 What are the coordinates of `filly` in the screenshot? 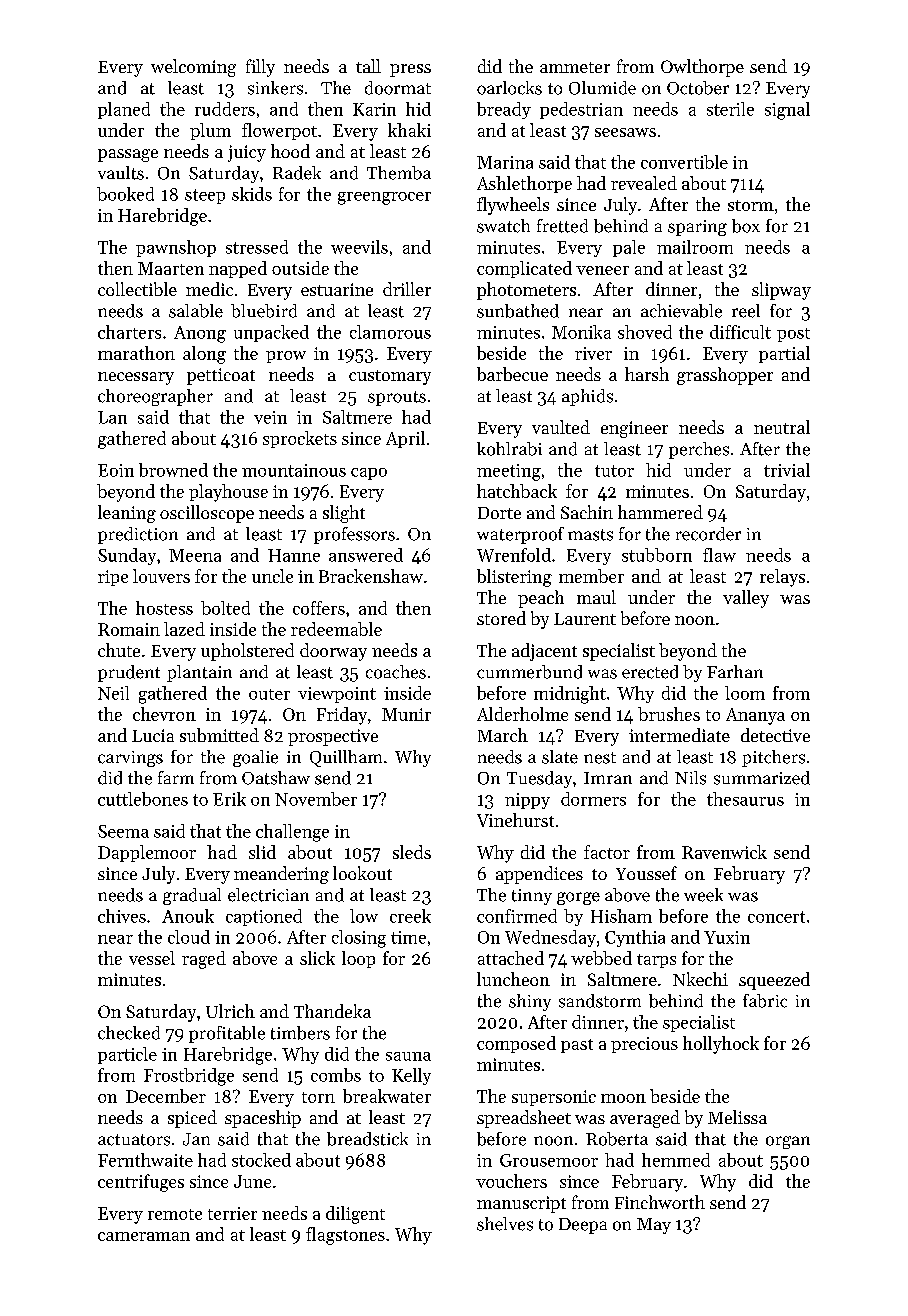 It's located at (260, 68).
